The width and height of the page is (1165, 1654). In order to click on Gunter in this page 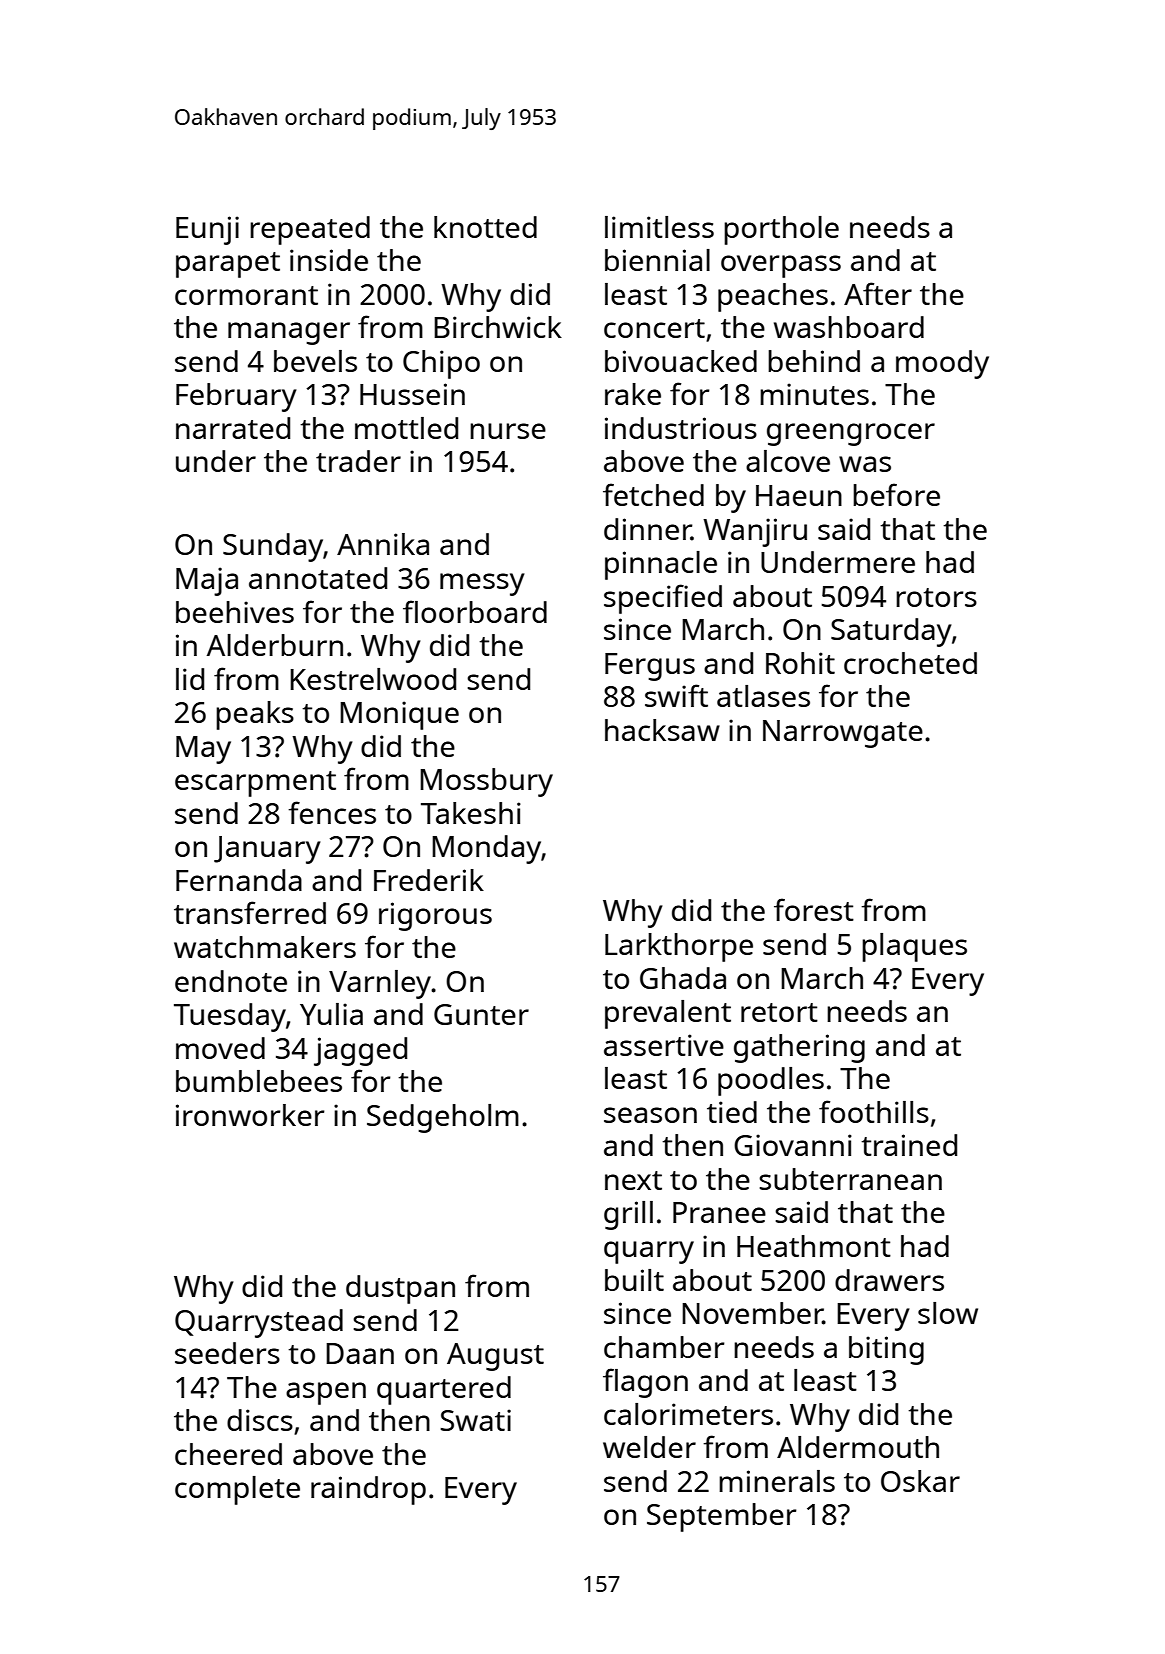, I will do `click(481, 1014)`.
